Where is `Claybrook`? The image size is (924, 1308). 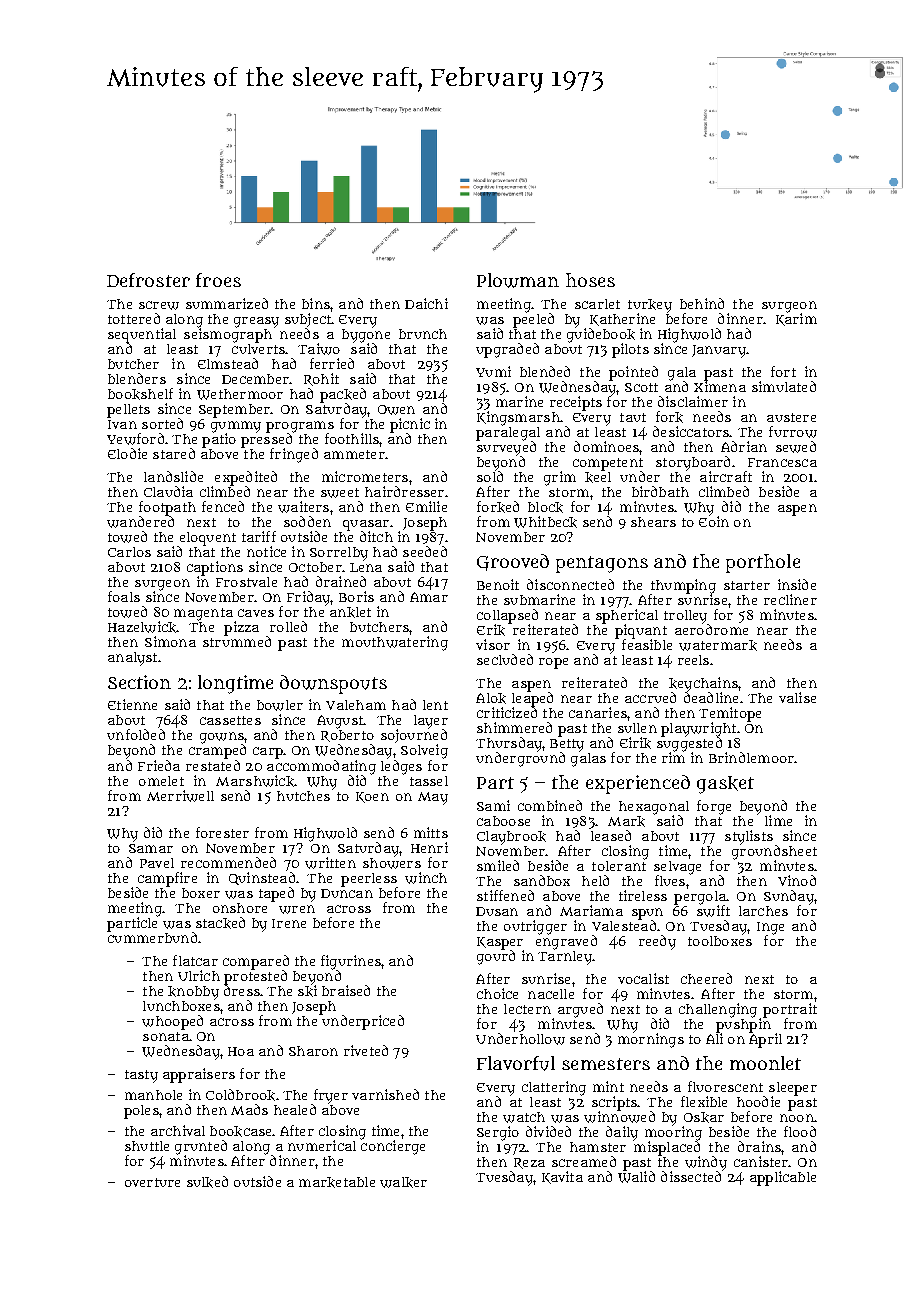
Claybrook is located at coordinates (511, 838).
